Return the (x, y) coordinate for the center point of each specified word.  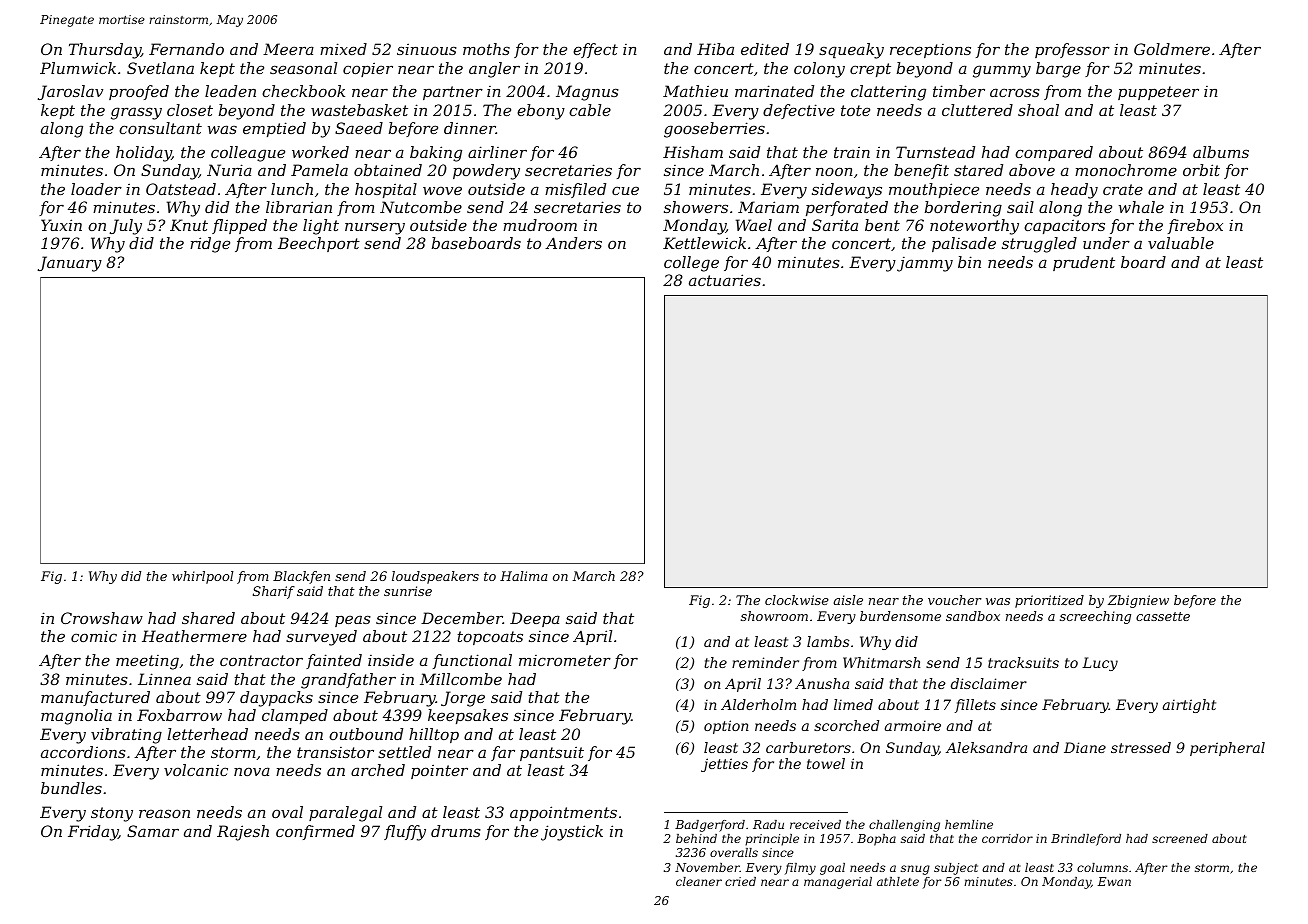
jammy (925, 264)
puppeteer (1158, 93)
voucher (955, 600)
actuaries (725, 280)
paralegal (345, 814)
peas (353, 621)
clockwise (797, 600)
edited (765, 49)
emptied (274, 129)
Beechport (319, 244)
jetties (724, 765)
